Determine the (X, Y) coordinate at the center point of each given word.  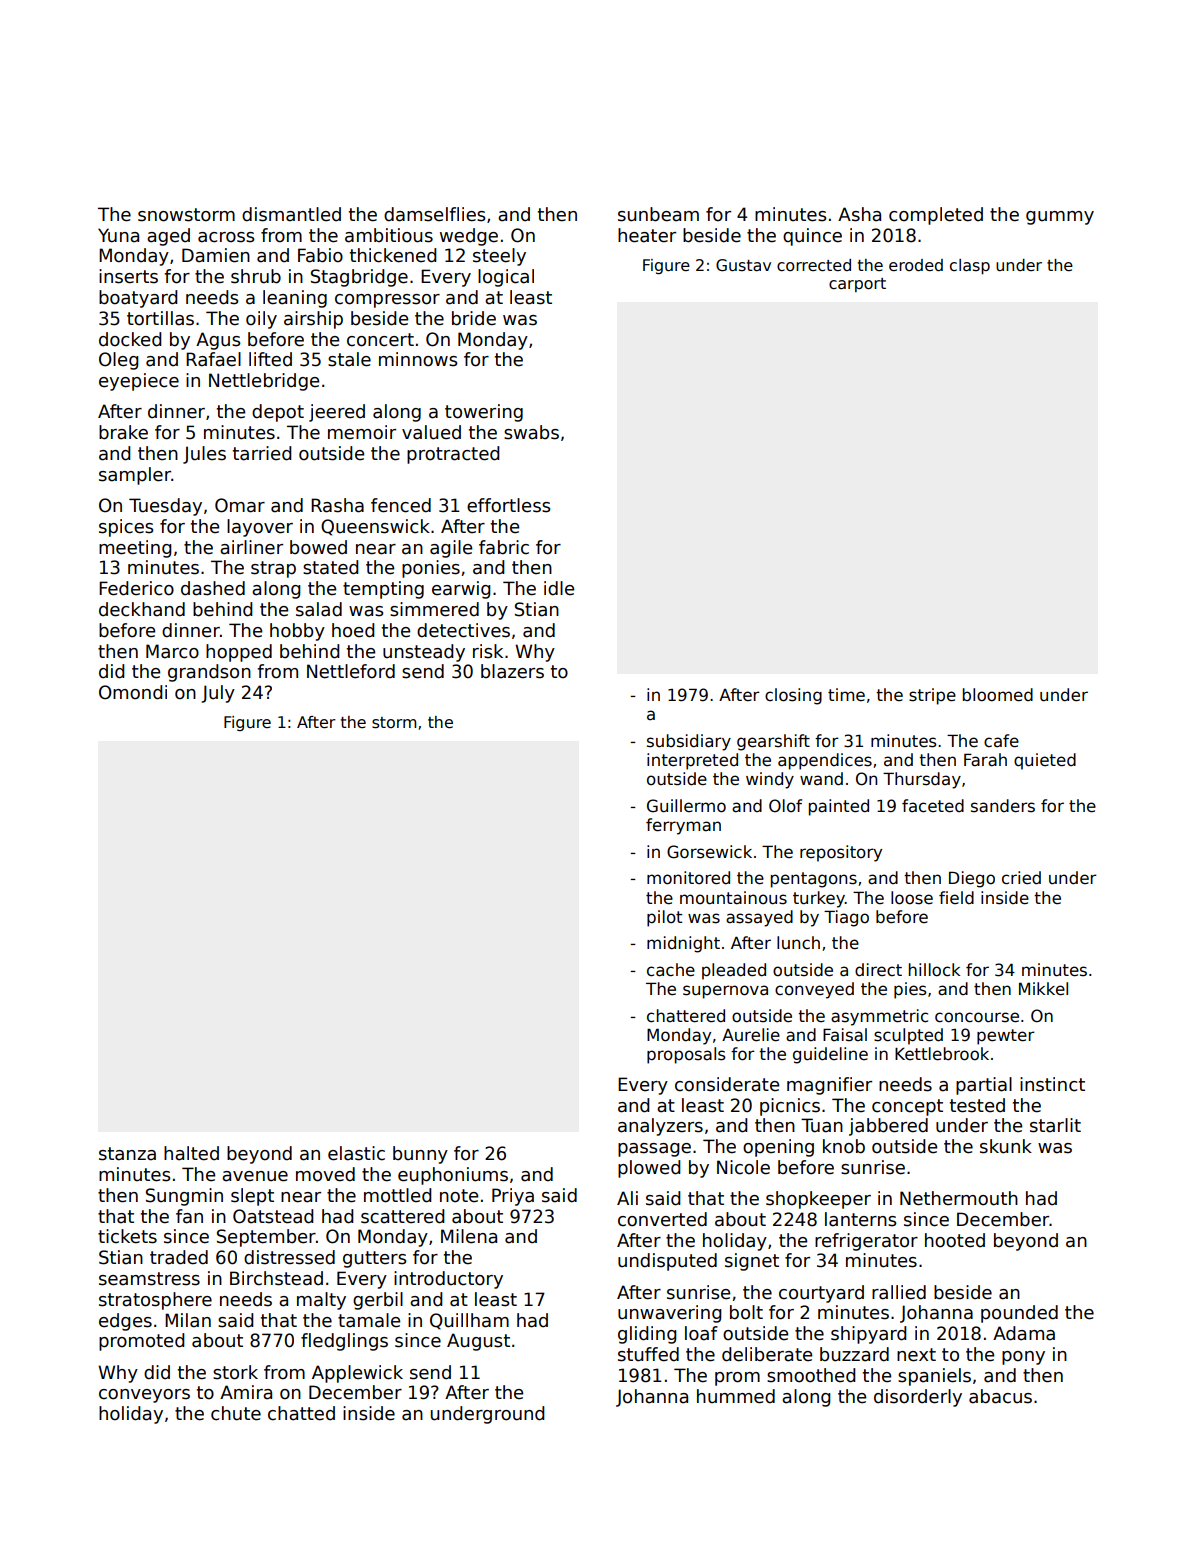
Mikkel (1043, 989)
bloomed (998, 695)
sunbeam (658, 214)
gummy (1060, 218)
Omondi (133, 692)
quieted (1045, 761)
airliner (251, 547)
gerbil (378, 1301)
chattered (686, 1016)
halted (191, 1153)
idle (559, 588)
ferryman (683, 826)
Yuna (118, 235)
